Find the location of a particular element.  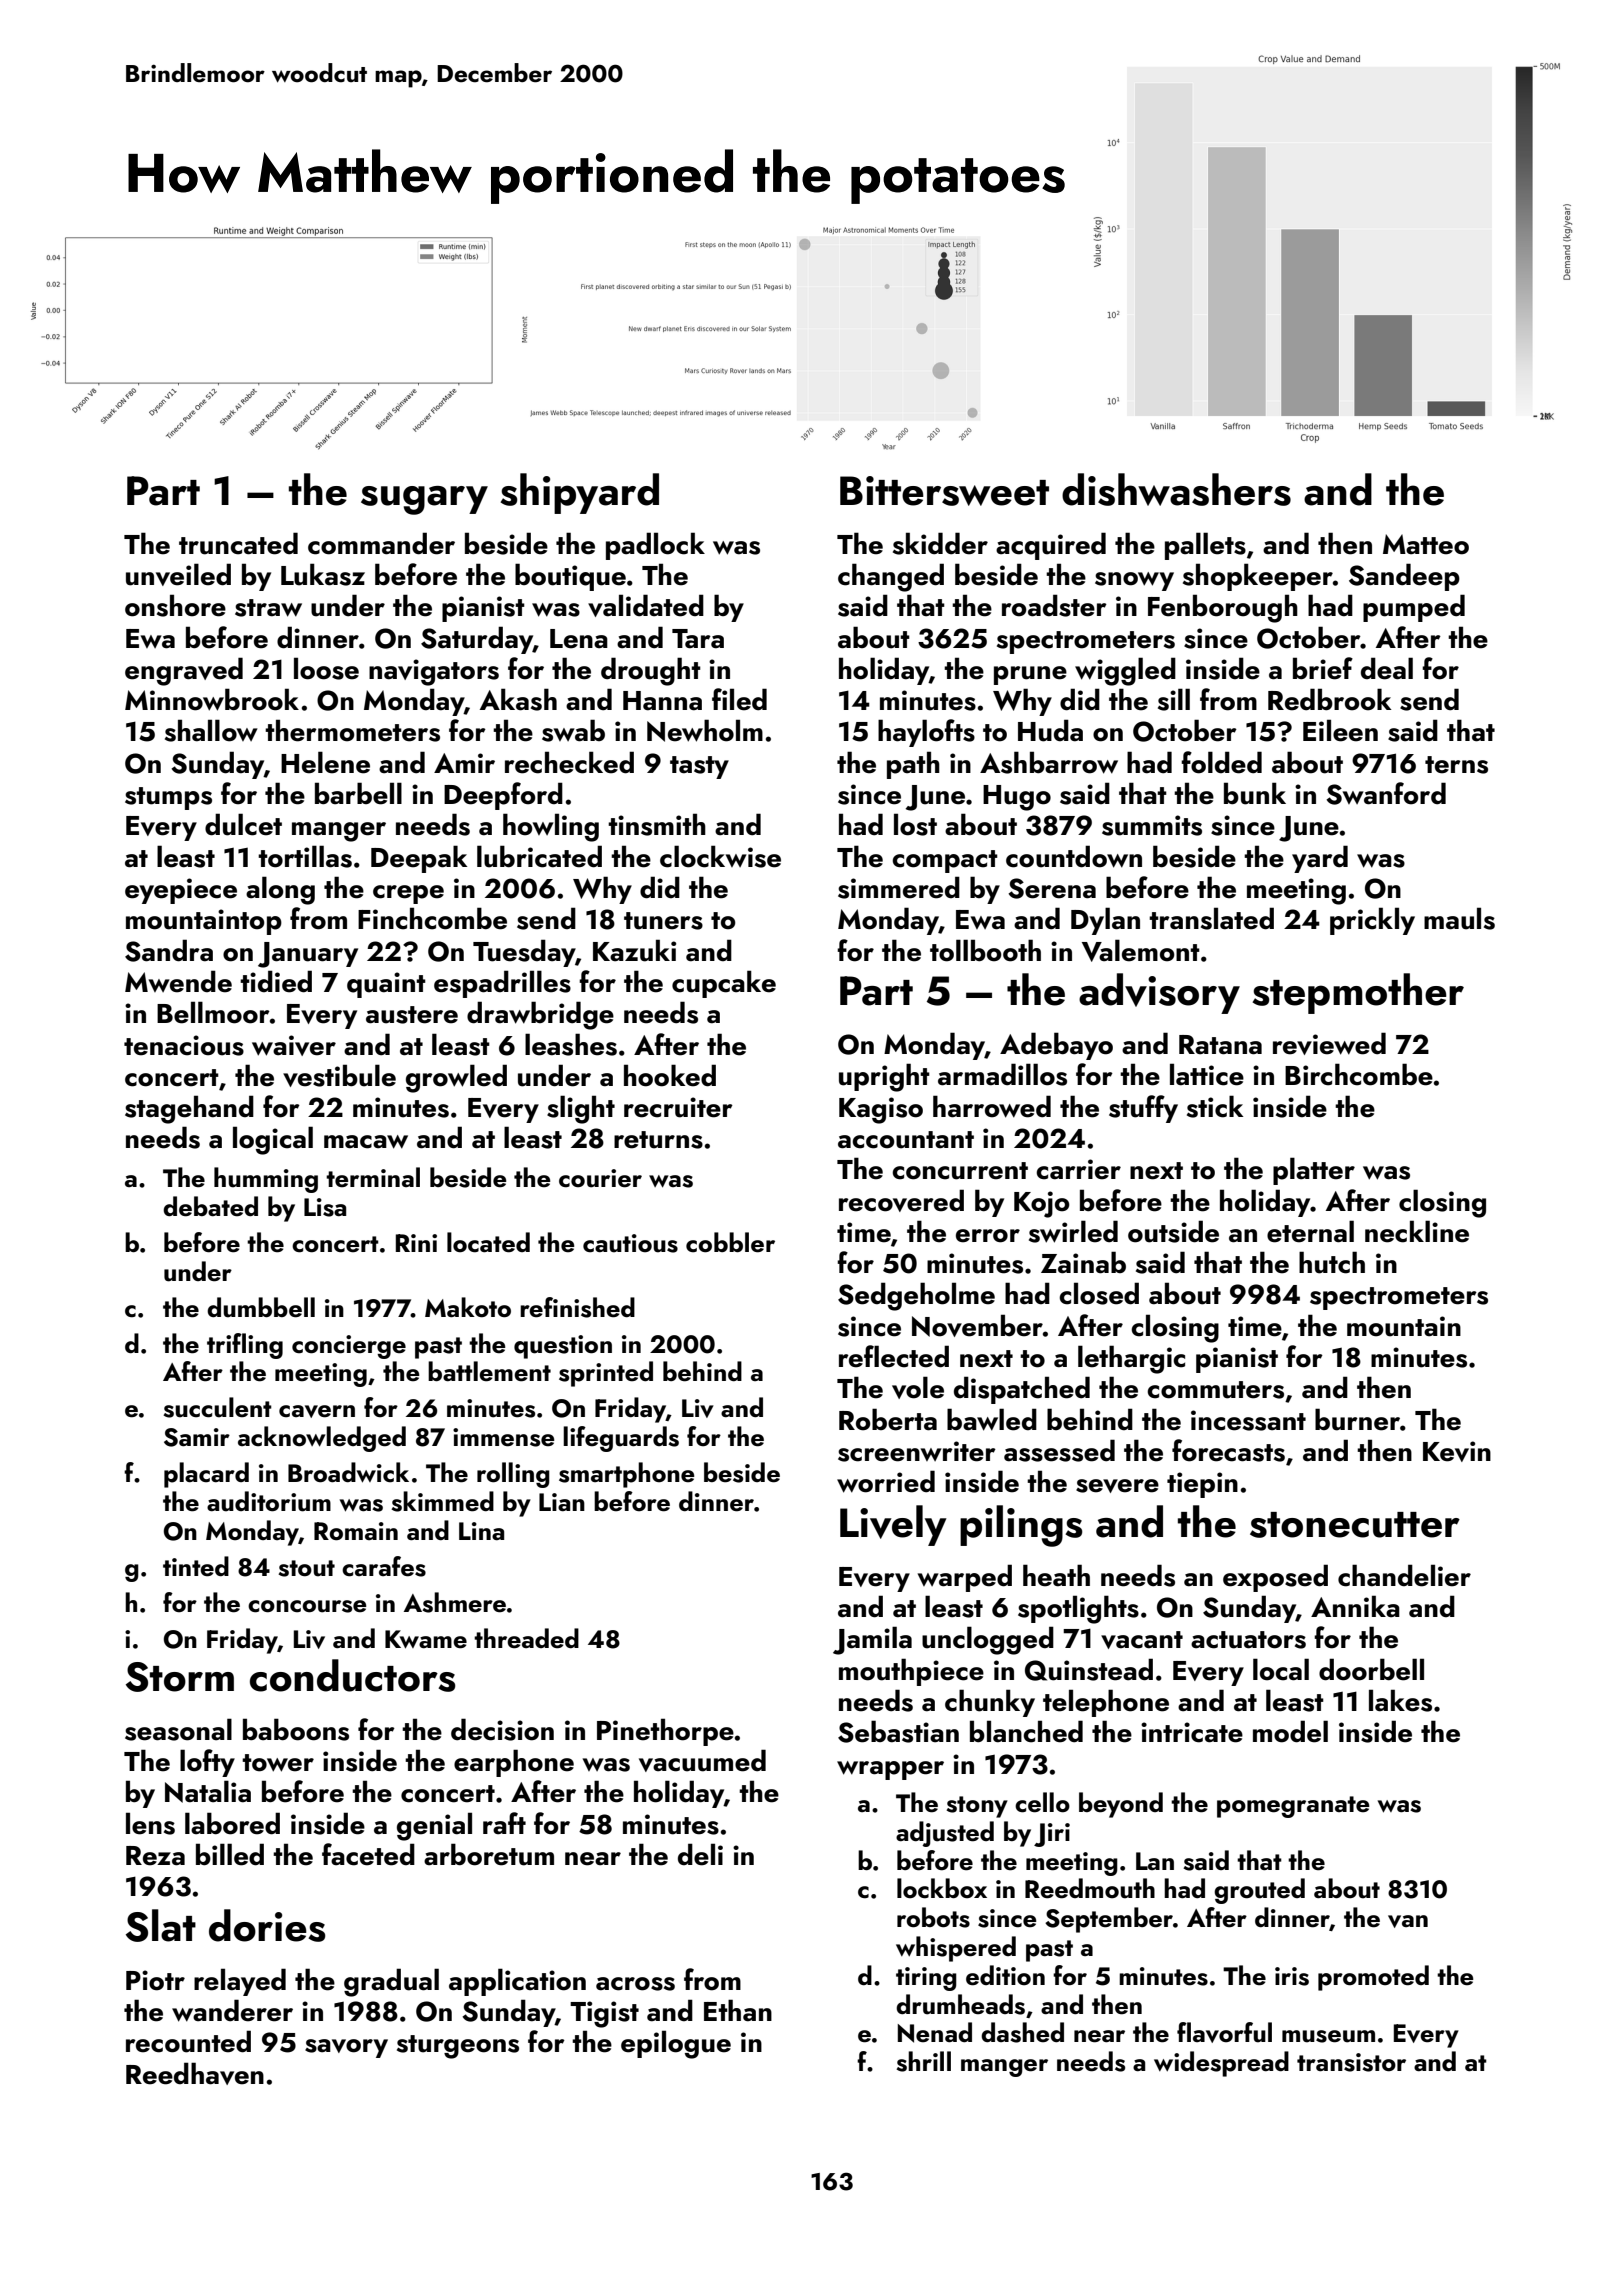

onshore is located at coordinates (175, 605).
